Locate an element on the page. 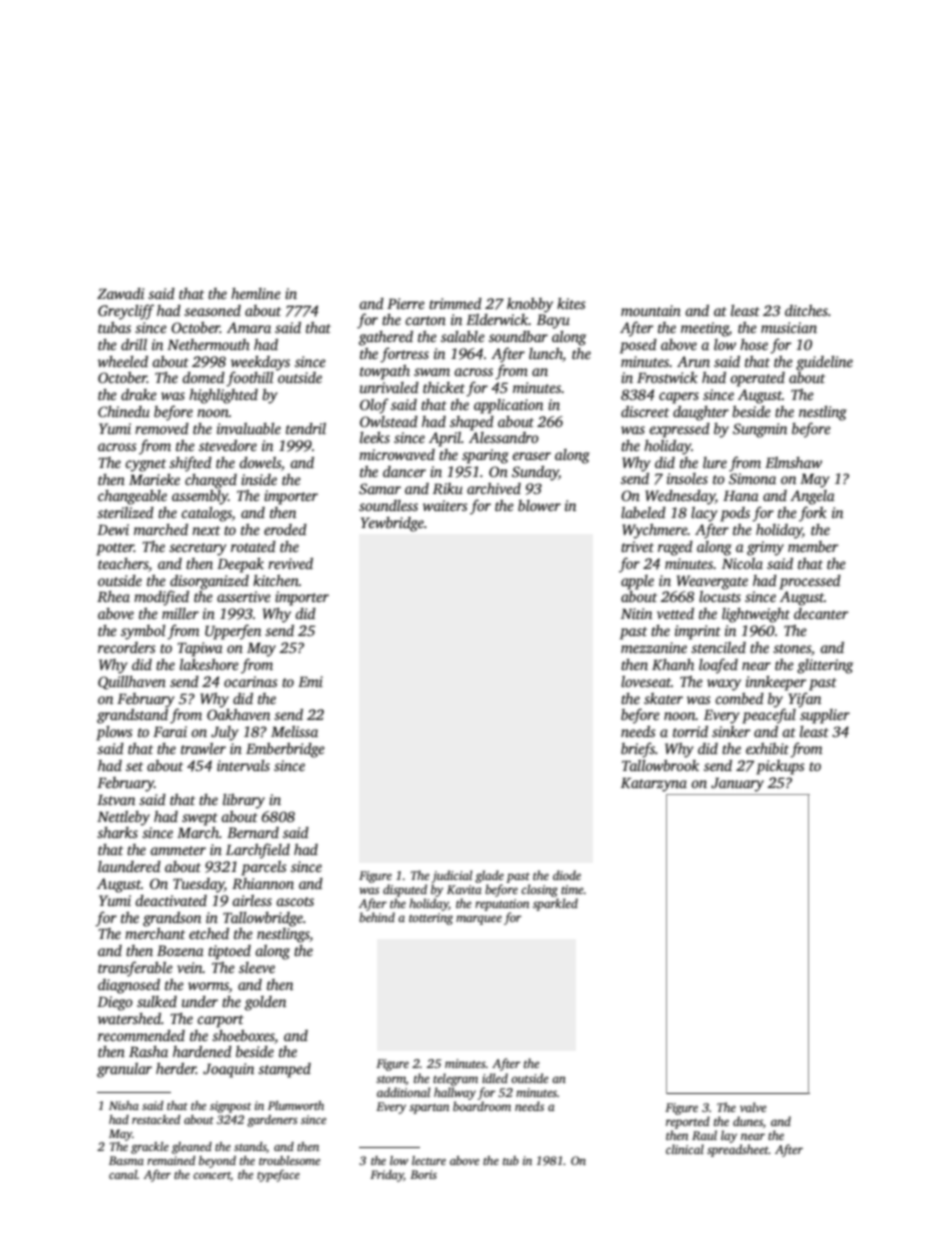 This image has height=1233, width=952. Nethermouth is located at coordinates (208, 344).
